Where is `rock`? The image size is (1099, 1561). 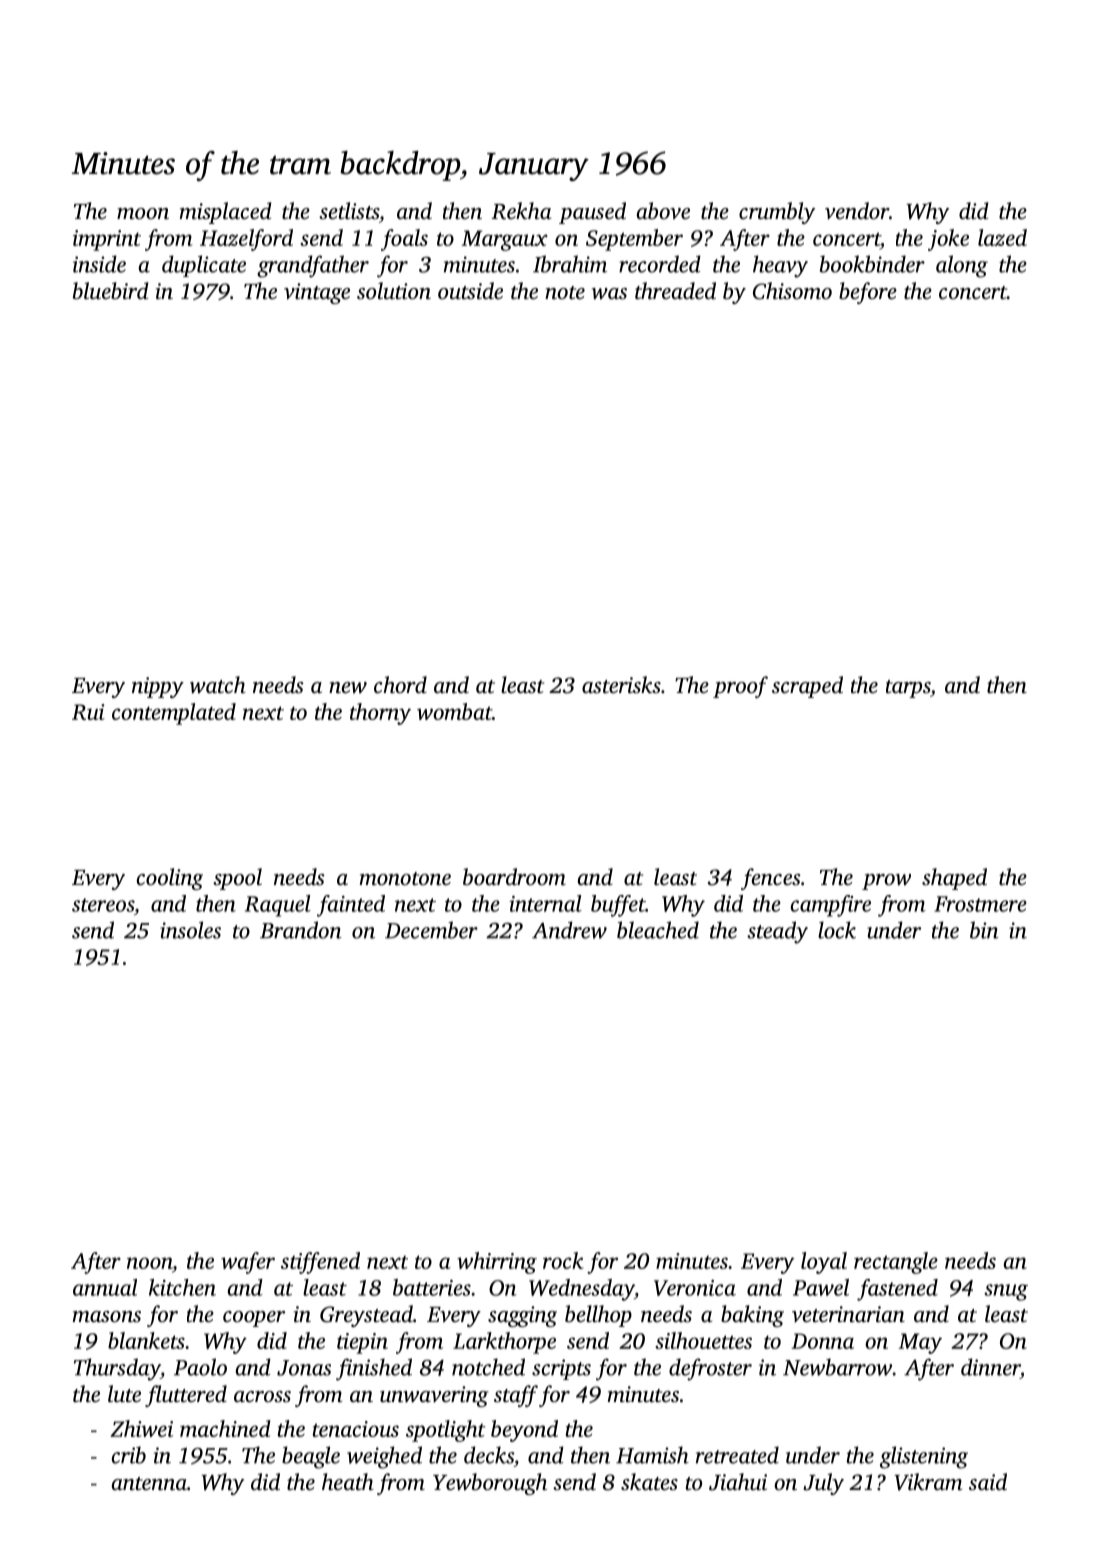
rock is located at coordinates (563, 1260).
